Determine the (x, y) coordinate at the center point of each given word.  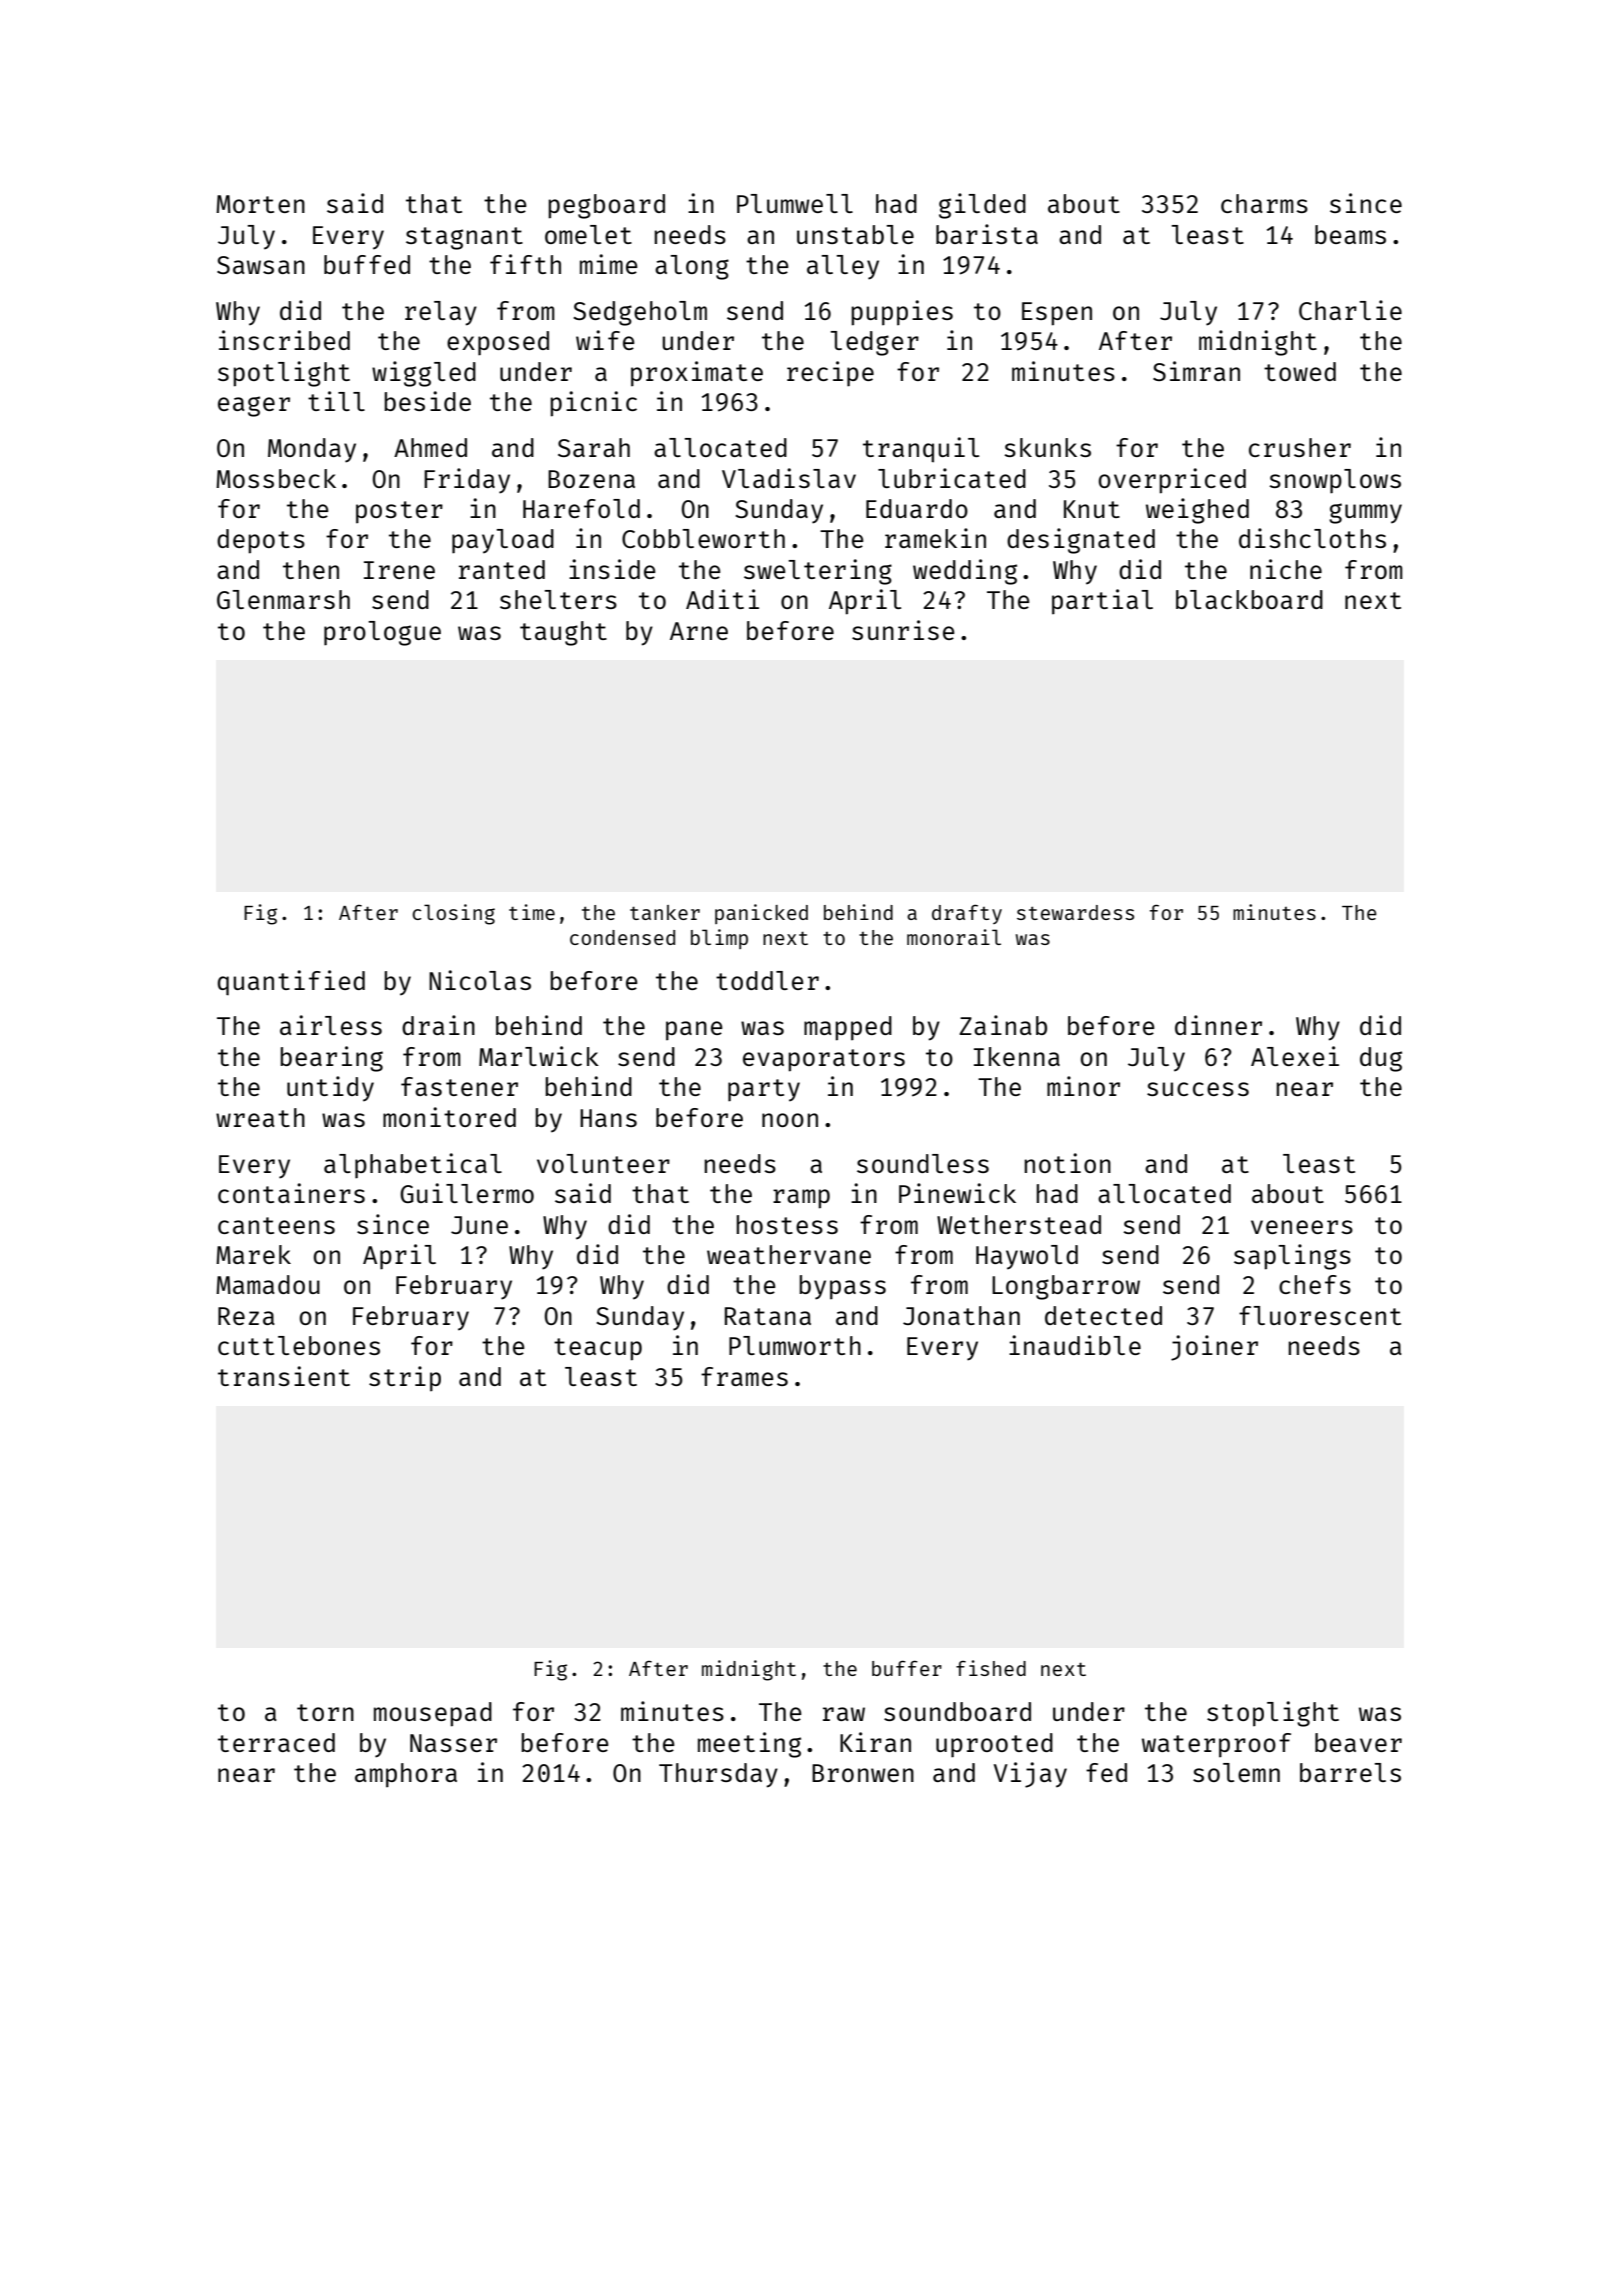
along (692, 267)
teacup (598, 1349)
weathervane (789, 1254)
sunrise (903, 630)
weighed (1197, 511)
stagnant (464, 238)
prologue (382, 633)
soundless (923, 1163)
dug (1381, 1059)
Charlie (1350, 310)
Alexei (1295, 1056)
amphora (406, 1775)
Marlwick (539, 1056)
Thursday (718, 1775)
